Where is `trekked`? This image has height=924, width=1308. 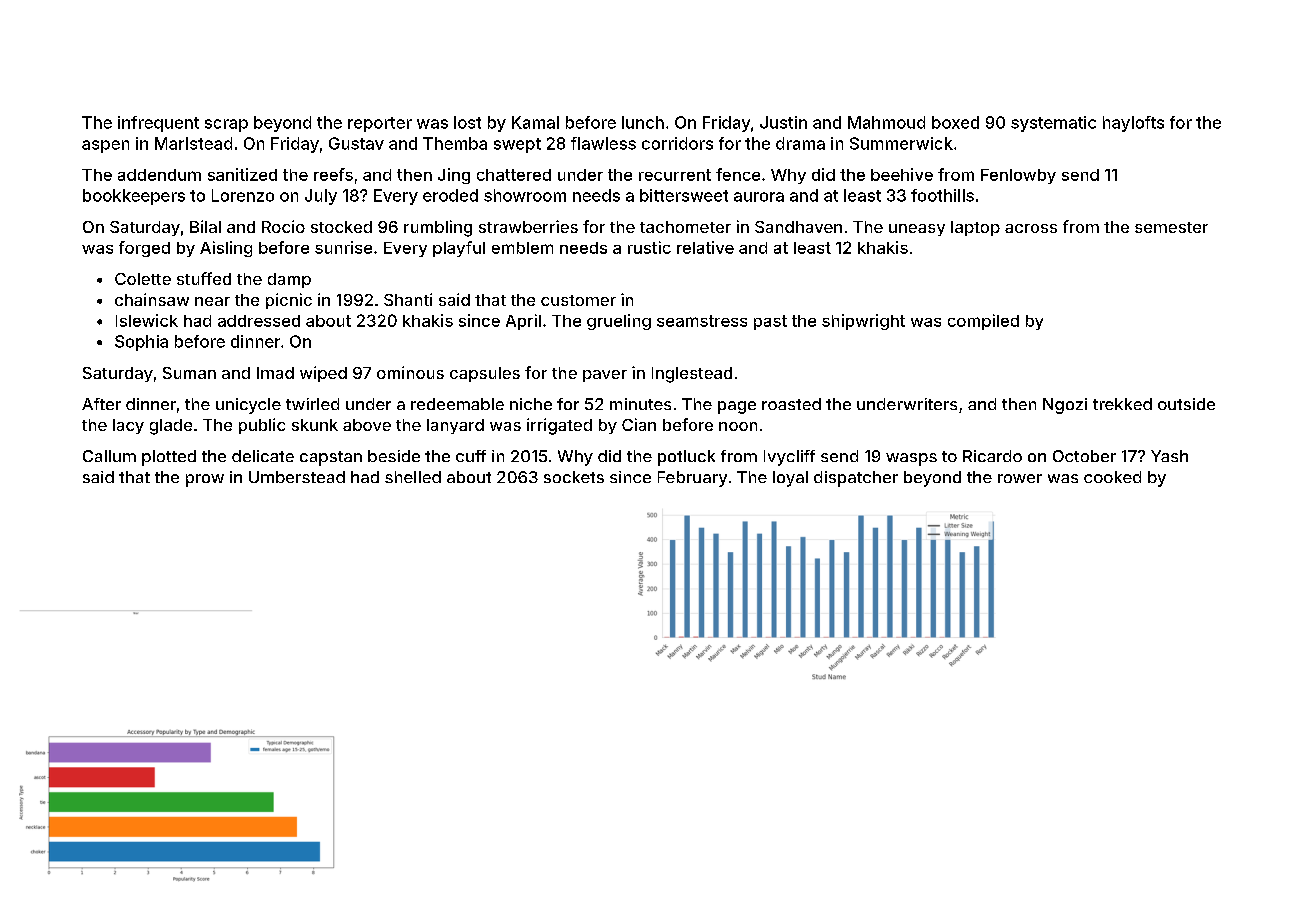 trekked is located at coordinates (1122, 404).
